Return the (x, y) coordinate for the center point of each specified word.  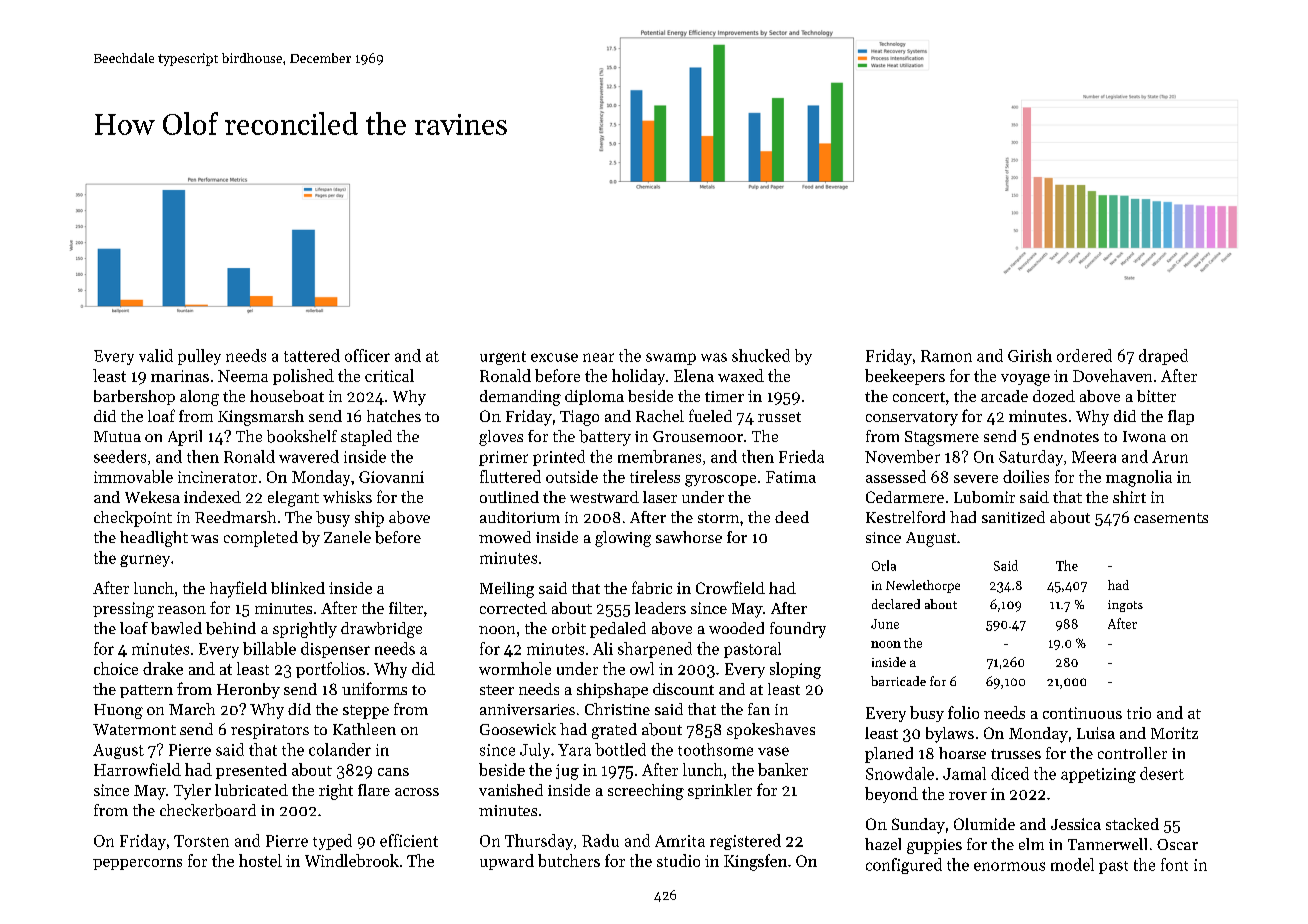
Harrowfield (137, 769)
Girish (1030, 355)
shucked (761, 355)
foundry (798, 630)
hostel (260, 860)
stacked (1132, 824)
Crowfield (730, 587)
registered (745, 842)
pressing (123, 610)
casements (1171, 518)
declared (896, 604)
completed (261, 539)
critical (389, 375)
